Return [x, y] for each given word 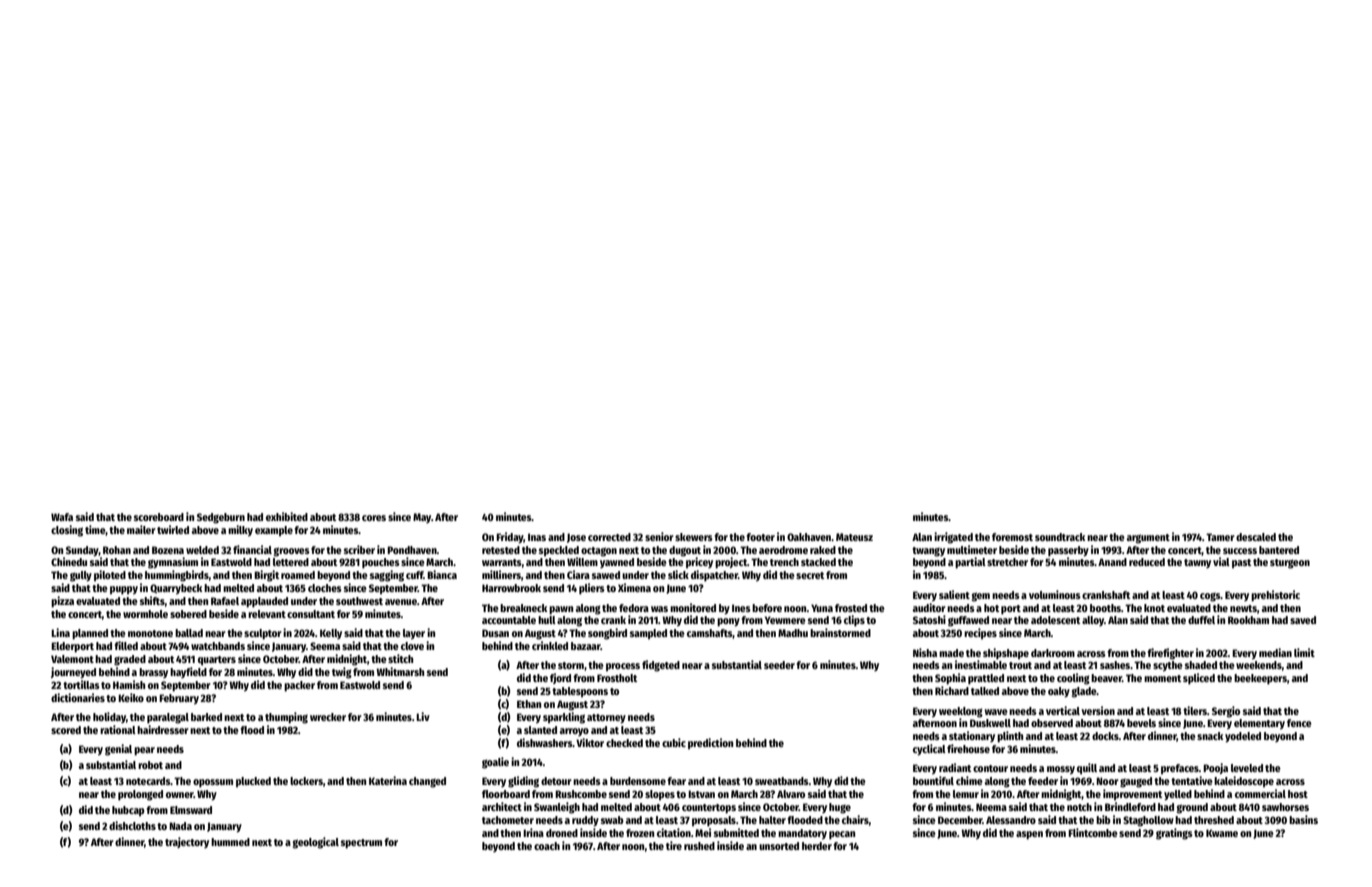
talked [985, 691]
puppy [124, 590]
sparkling [564, 718]
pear [144, 751]
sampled [648, 634]
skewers [694, 537]
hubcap [128, 811]
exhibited [287, 516]
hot [991, 608]
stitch [400, 658]
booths [1105, 608]
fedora [634, 608]
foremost [1012, 537]
